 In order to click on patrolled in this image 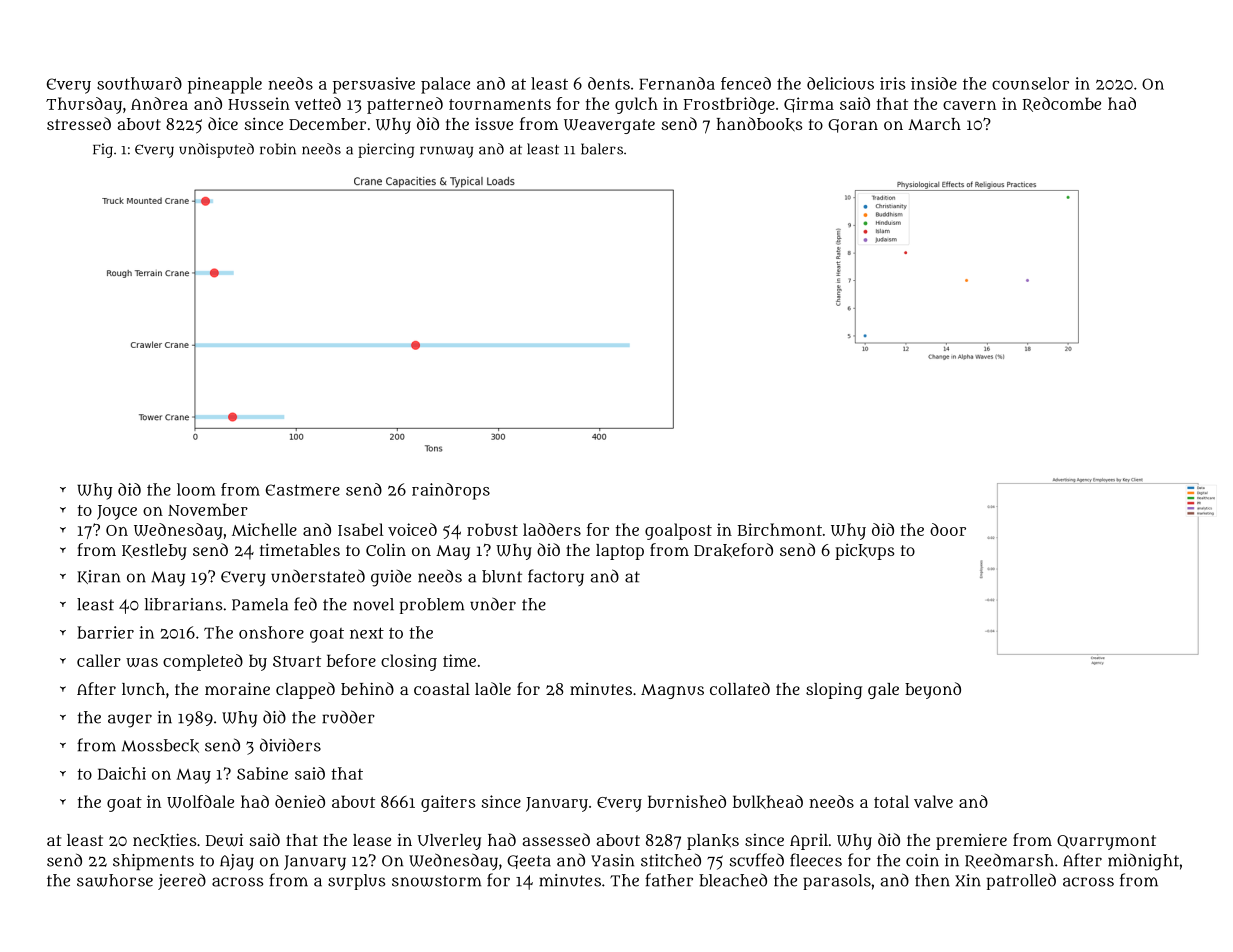, I will do `click(1021, 882)`.
